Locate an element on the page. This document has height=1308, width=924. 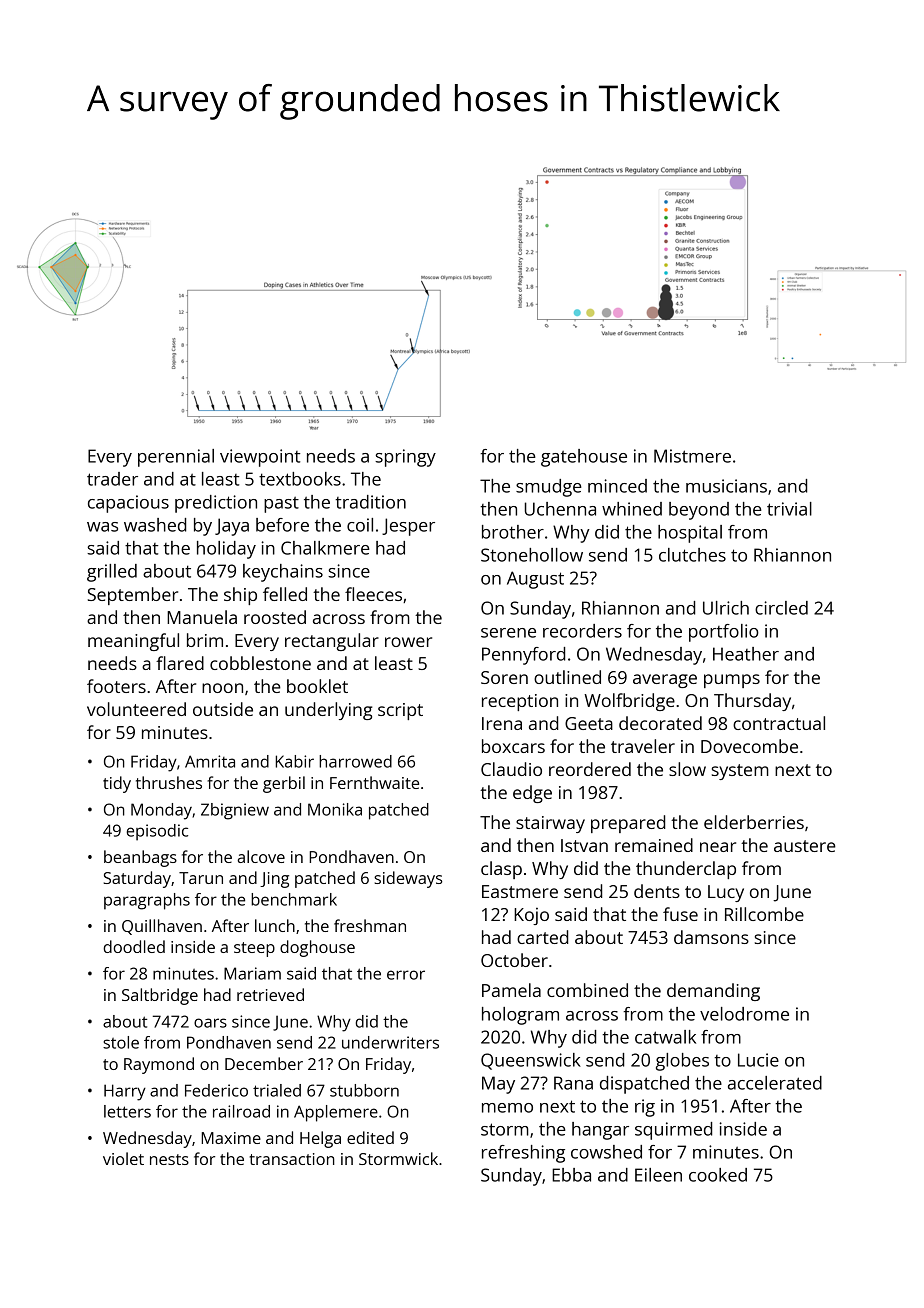
perennial is located at coordinates (176, 458).
